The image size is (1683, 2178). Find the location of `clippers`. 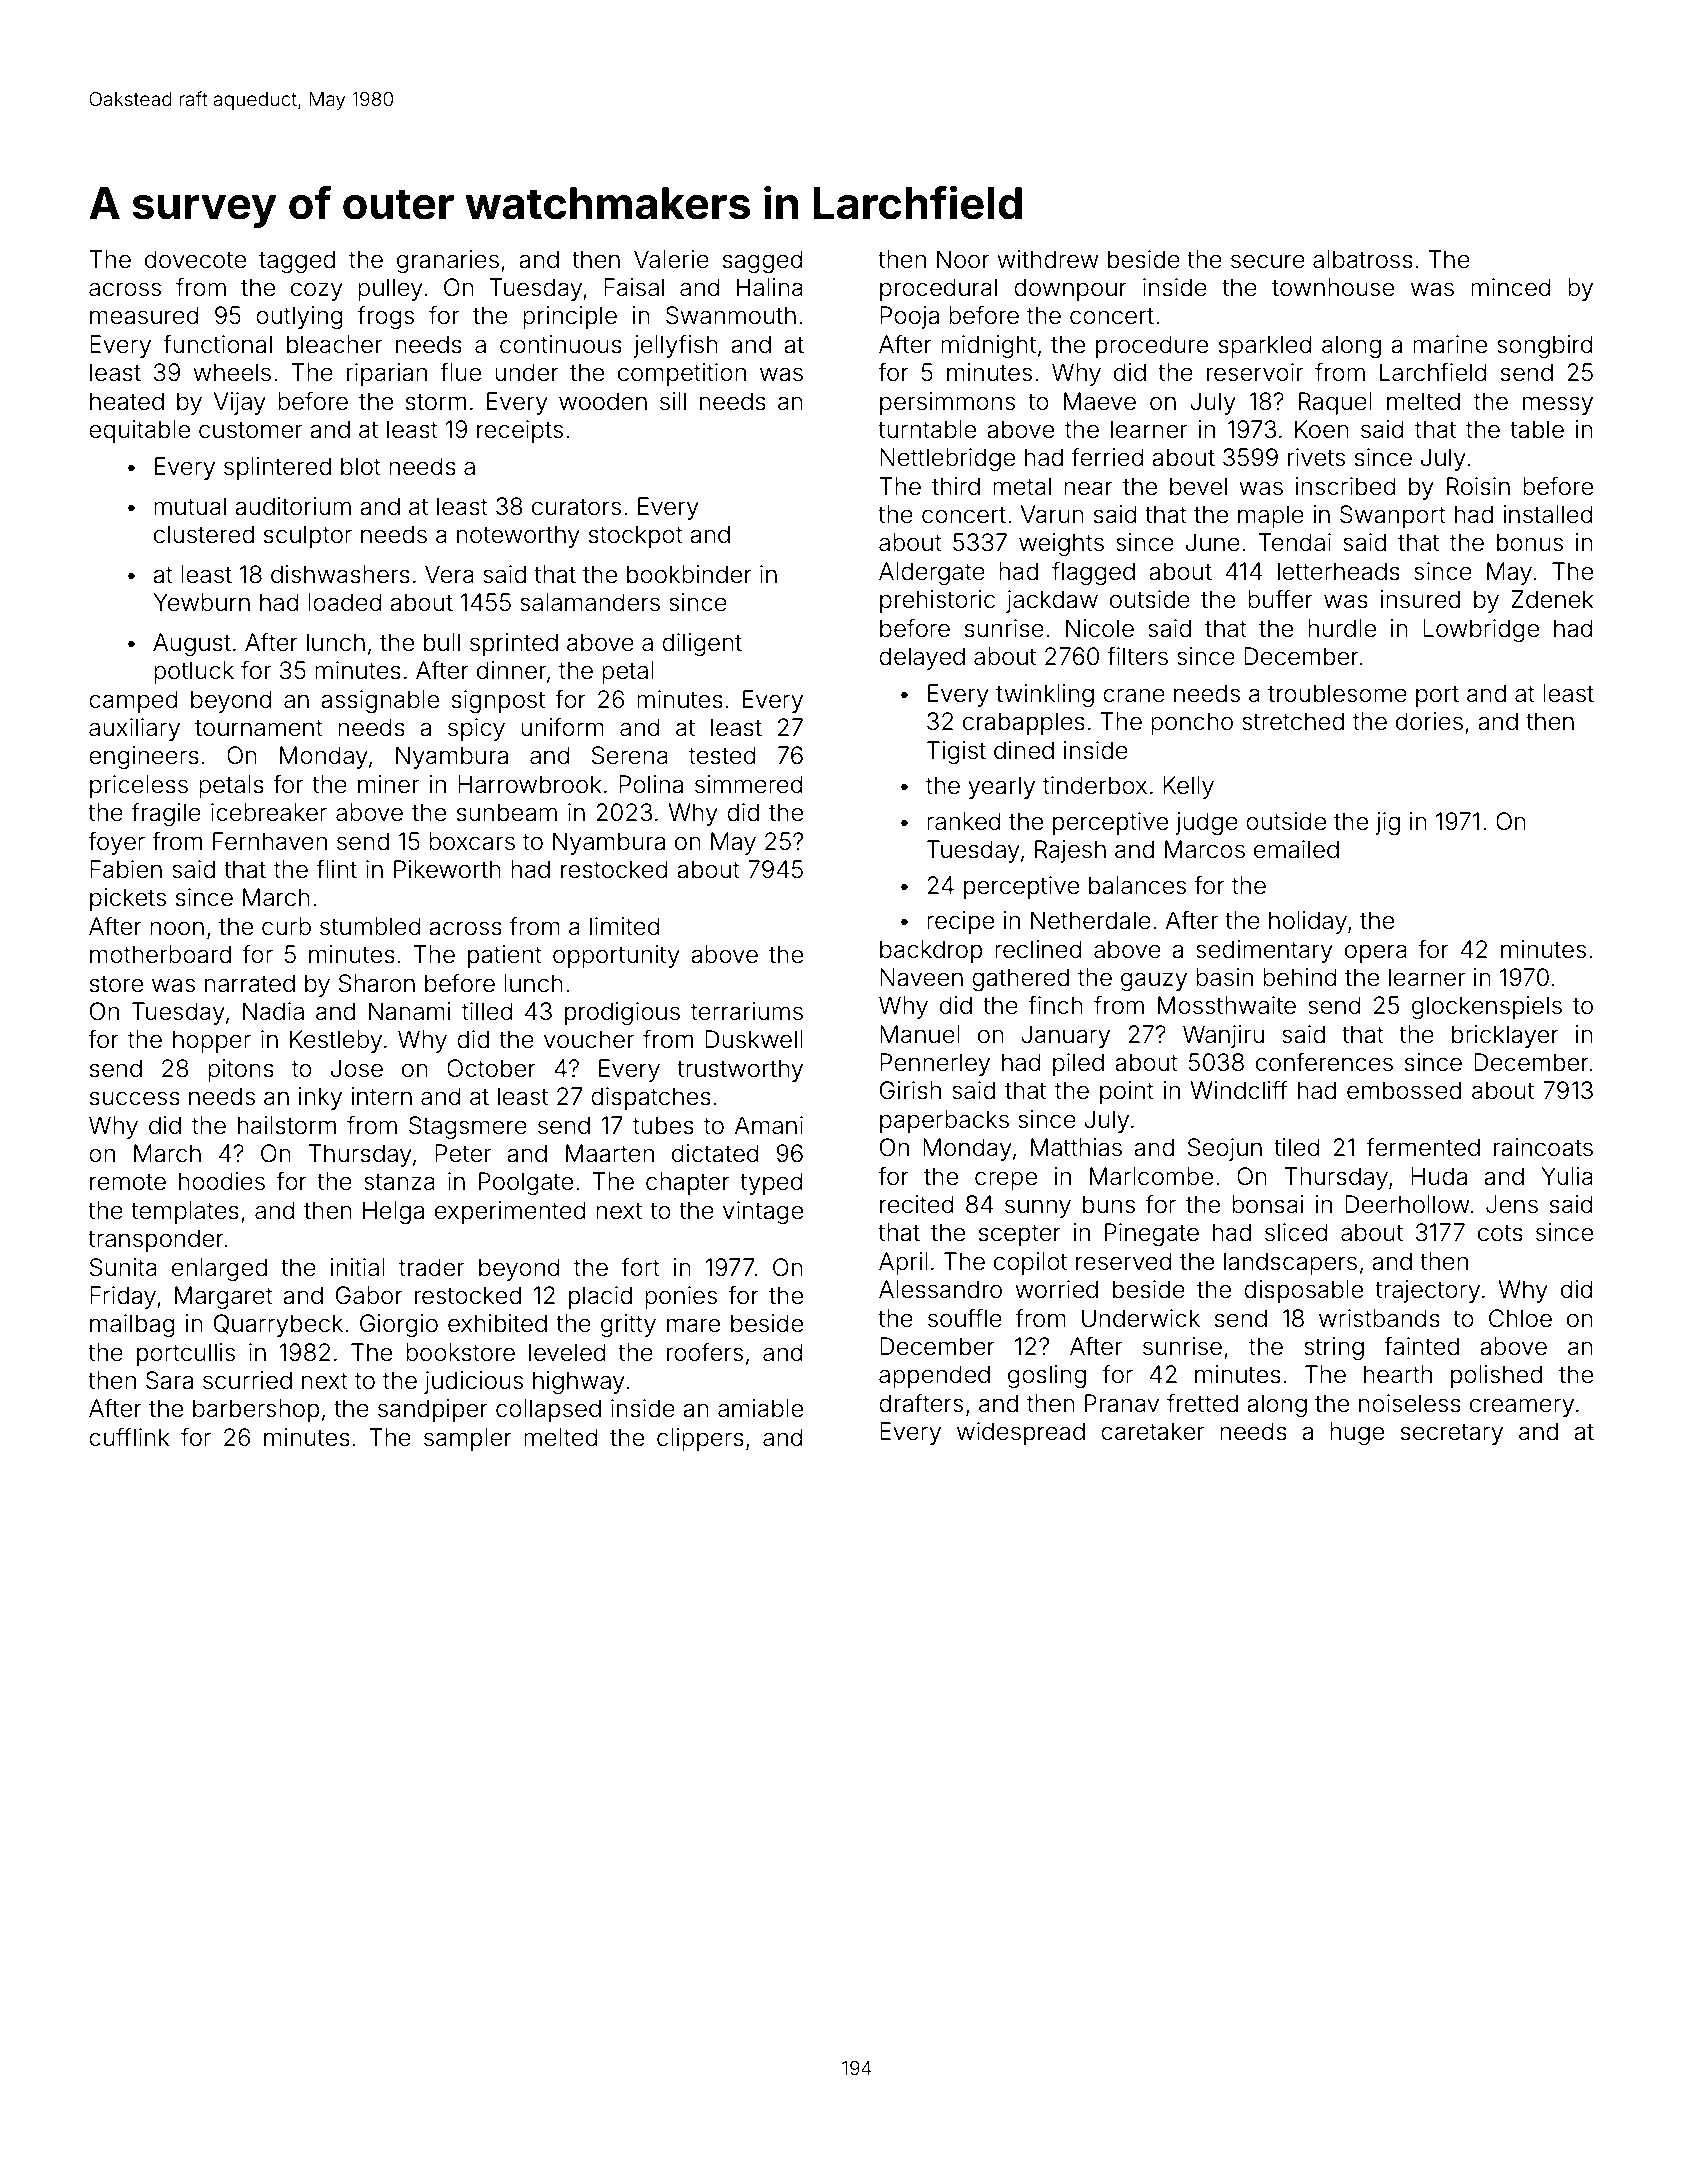

clippers is located at coordinates (700, 1439).
